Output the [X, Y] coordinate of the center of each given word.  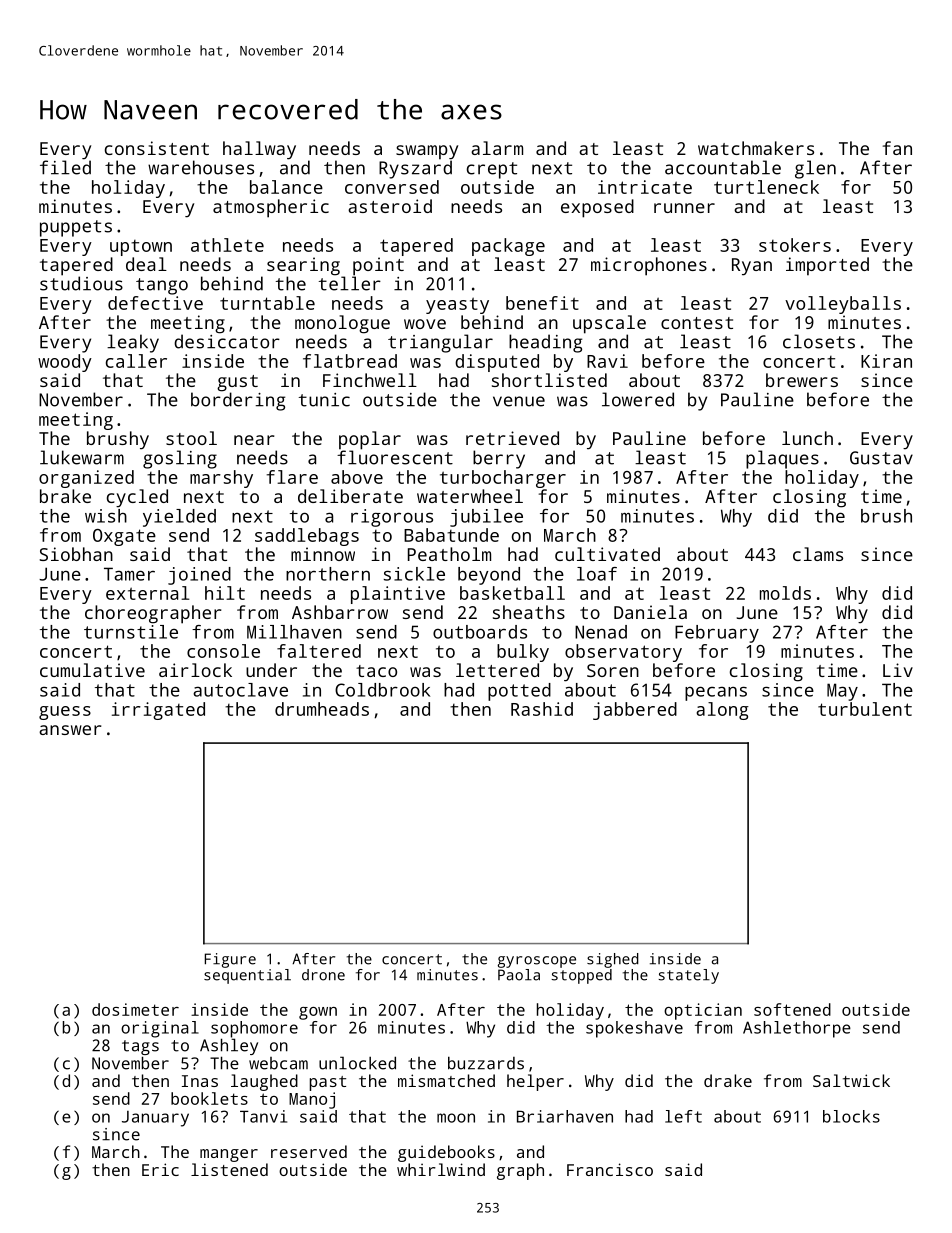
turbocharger [503, 479]
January [155, 1119]
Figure [230, 960]
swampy [427, 152]
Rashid [542, 709]
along [722, 711]
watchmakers [756, 148]
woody [65, 363]
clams [818, 554]
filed [65, 167]
